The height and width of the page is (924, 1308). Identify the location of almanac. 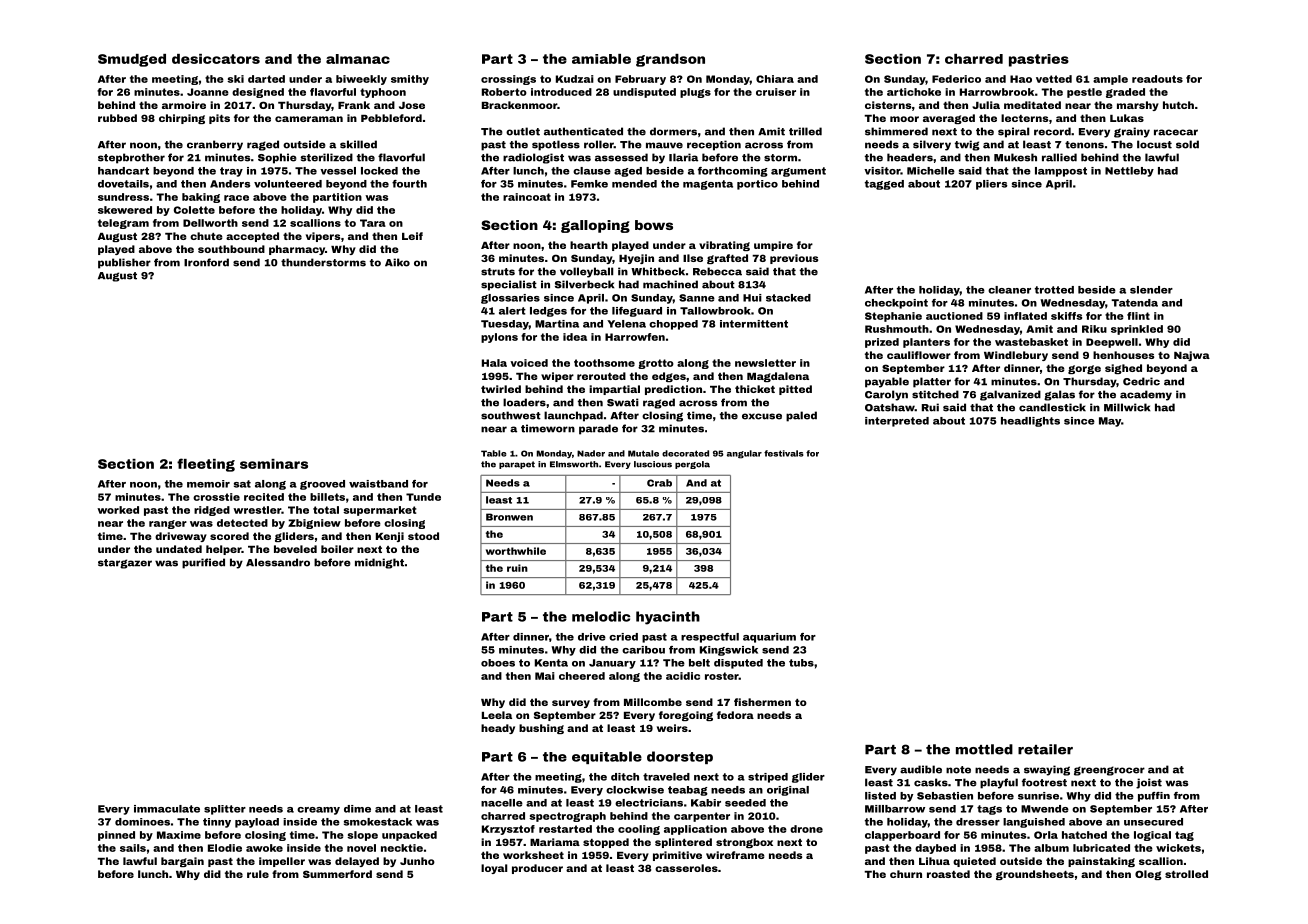
(358, 59).
